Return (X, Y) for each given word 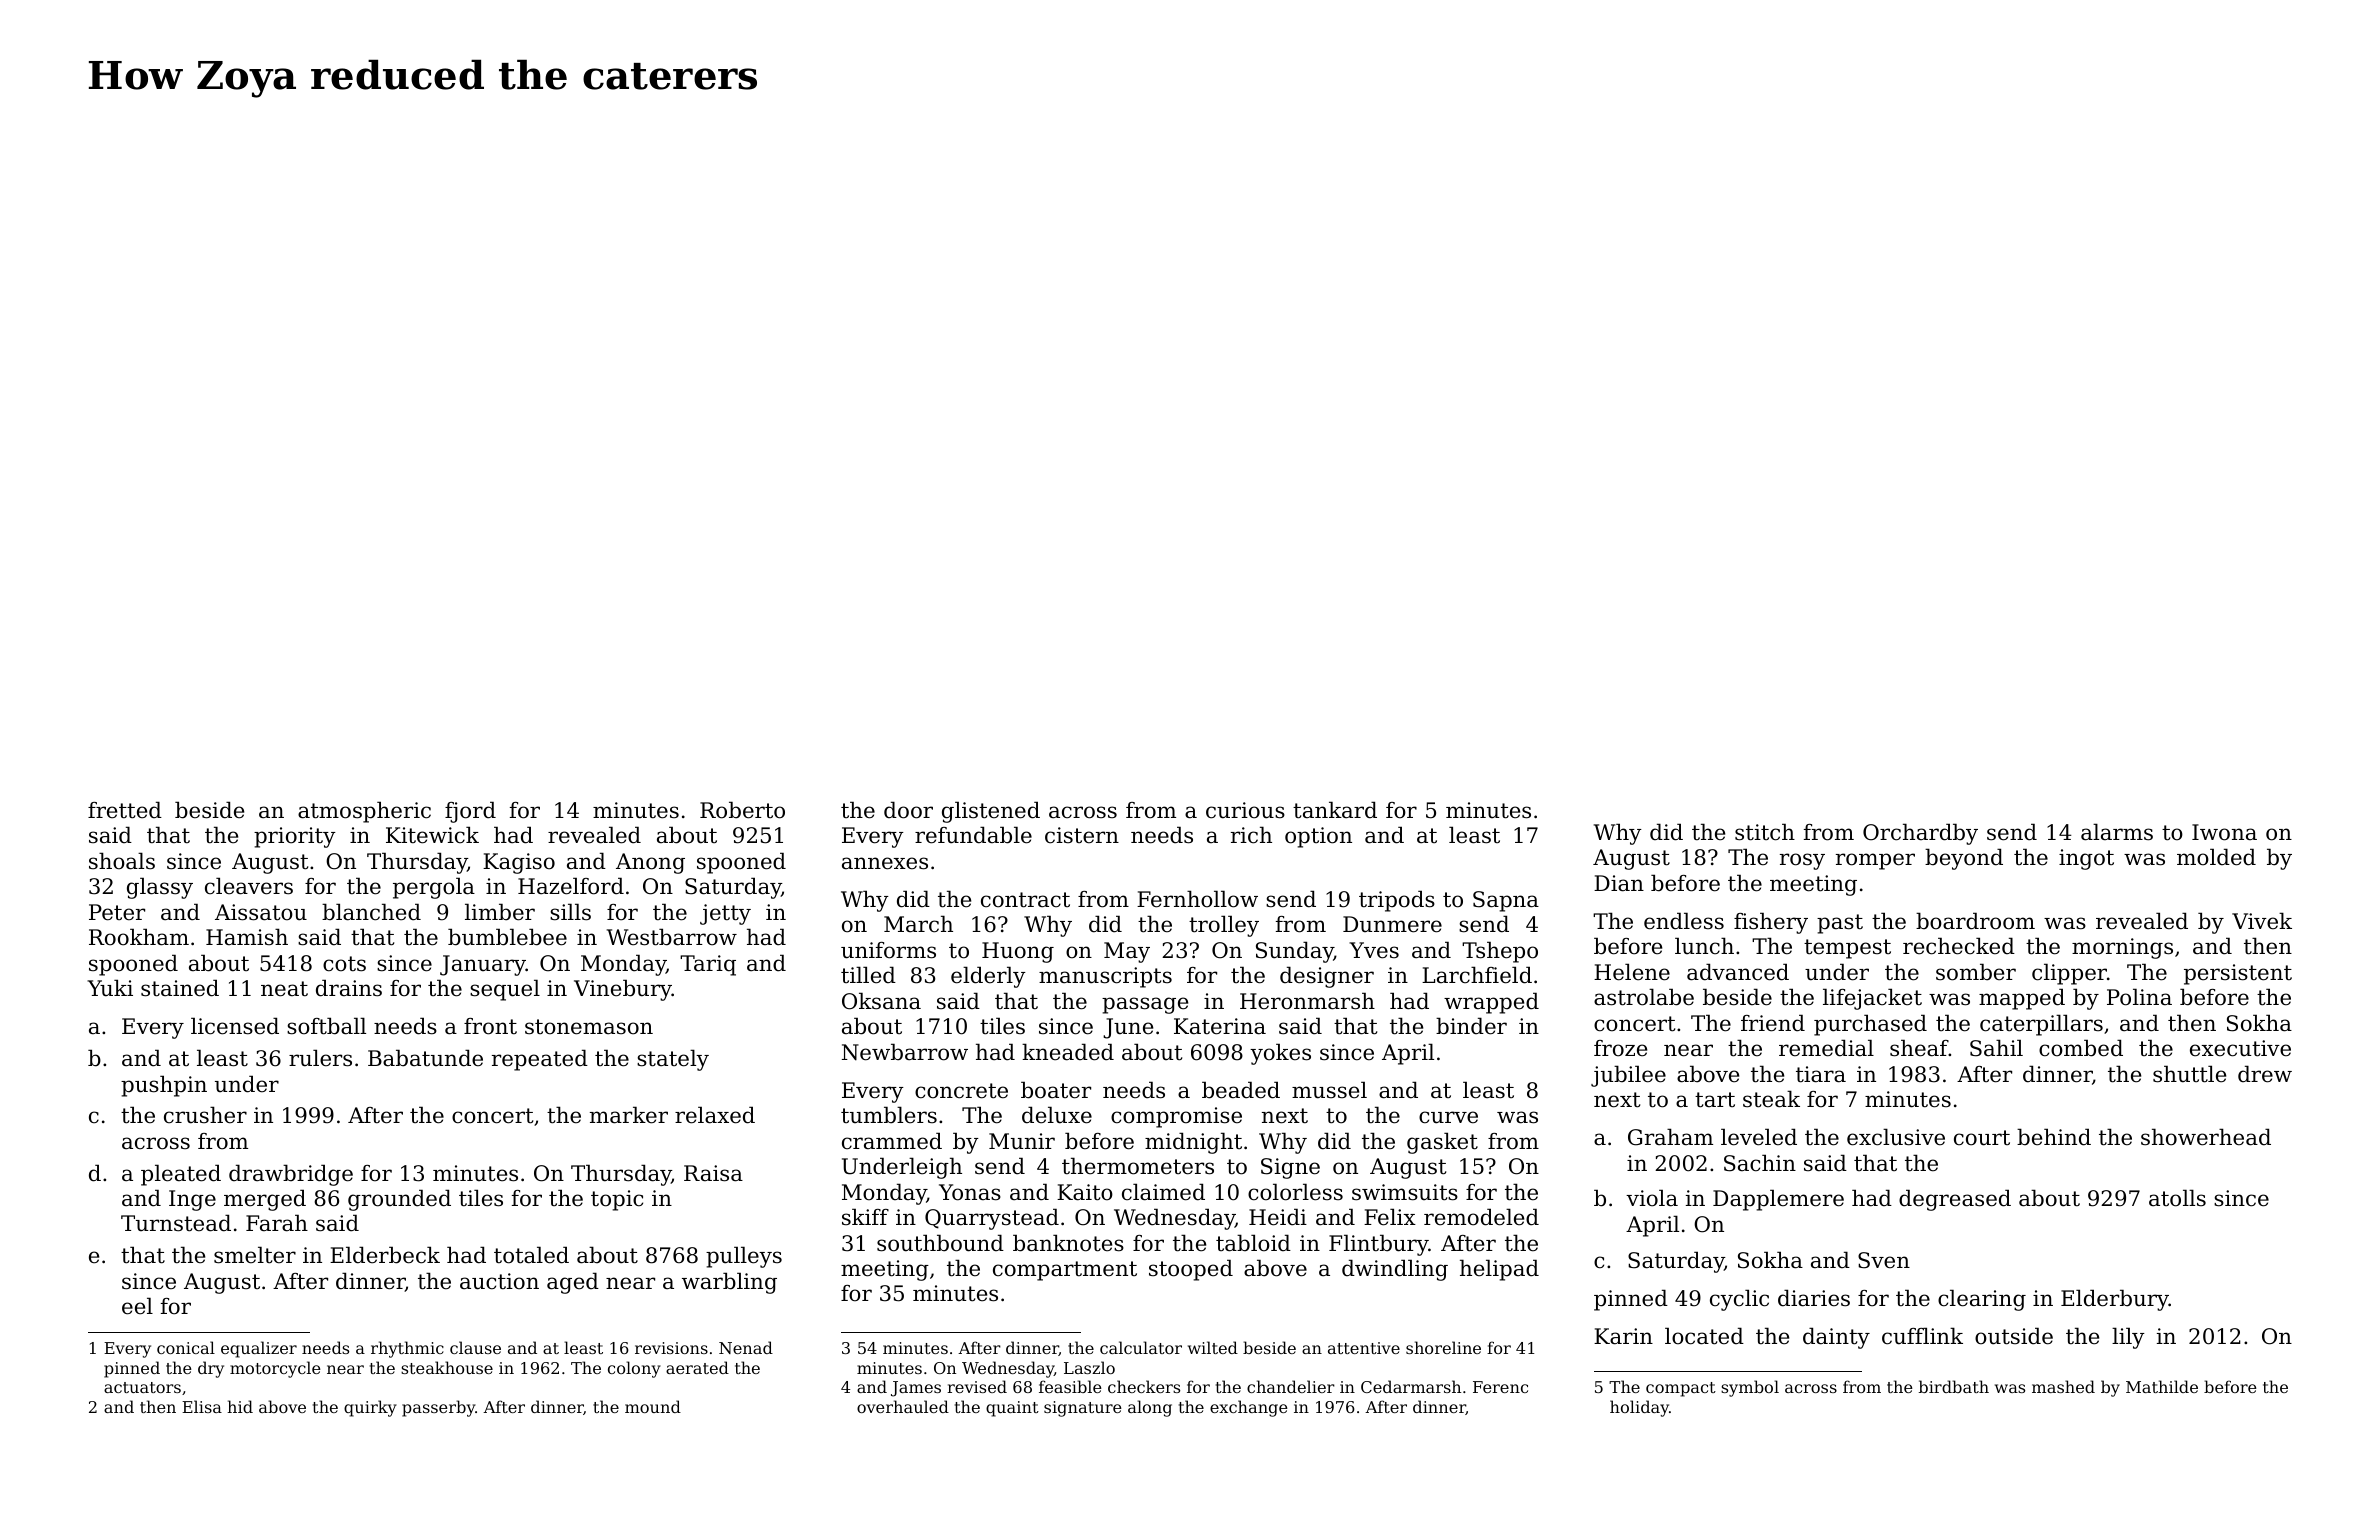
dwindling (1395, 1270)
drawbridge (291, 1175)
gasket (1442, 1143)
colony (634, 1369)
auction (499, 1281)
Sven (1884, 1260)
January (483, 965)
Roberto (742, 810)
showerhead (2206, 1137)
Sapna (1506, 901)
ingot (2086, 859)
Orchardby (1920, 834)
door (908, 810)
